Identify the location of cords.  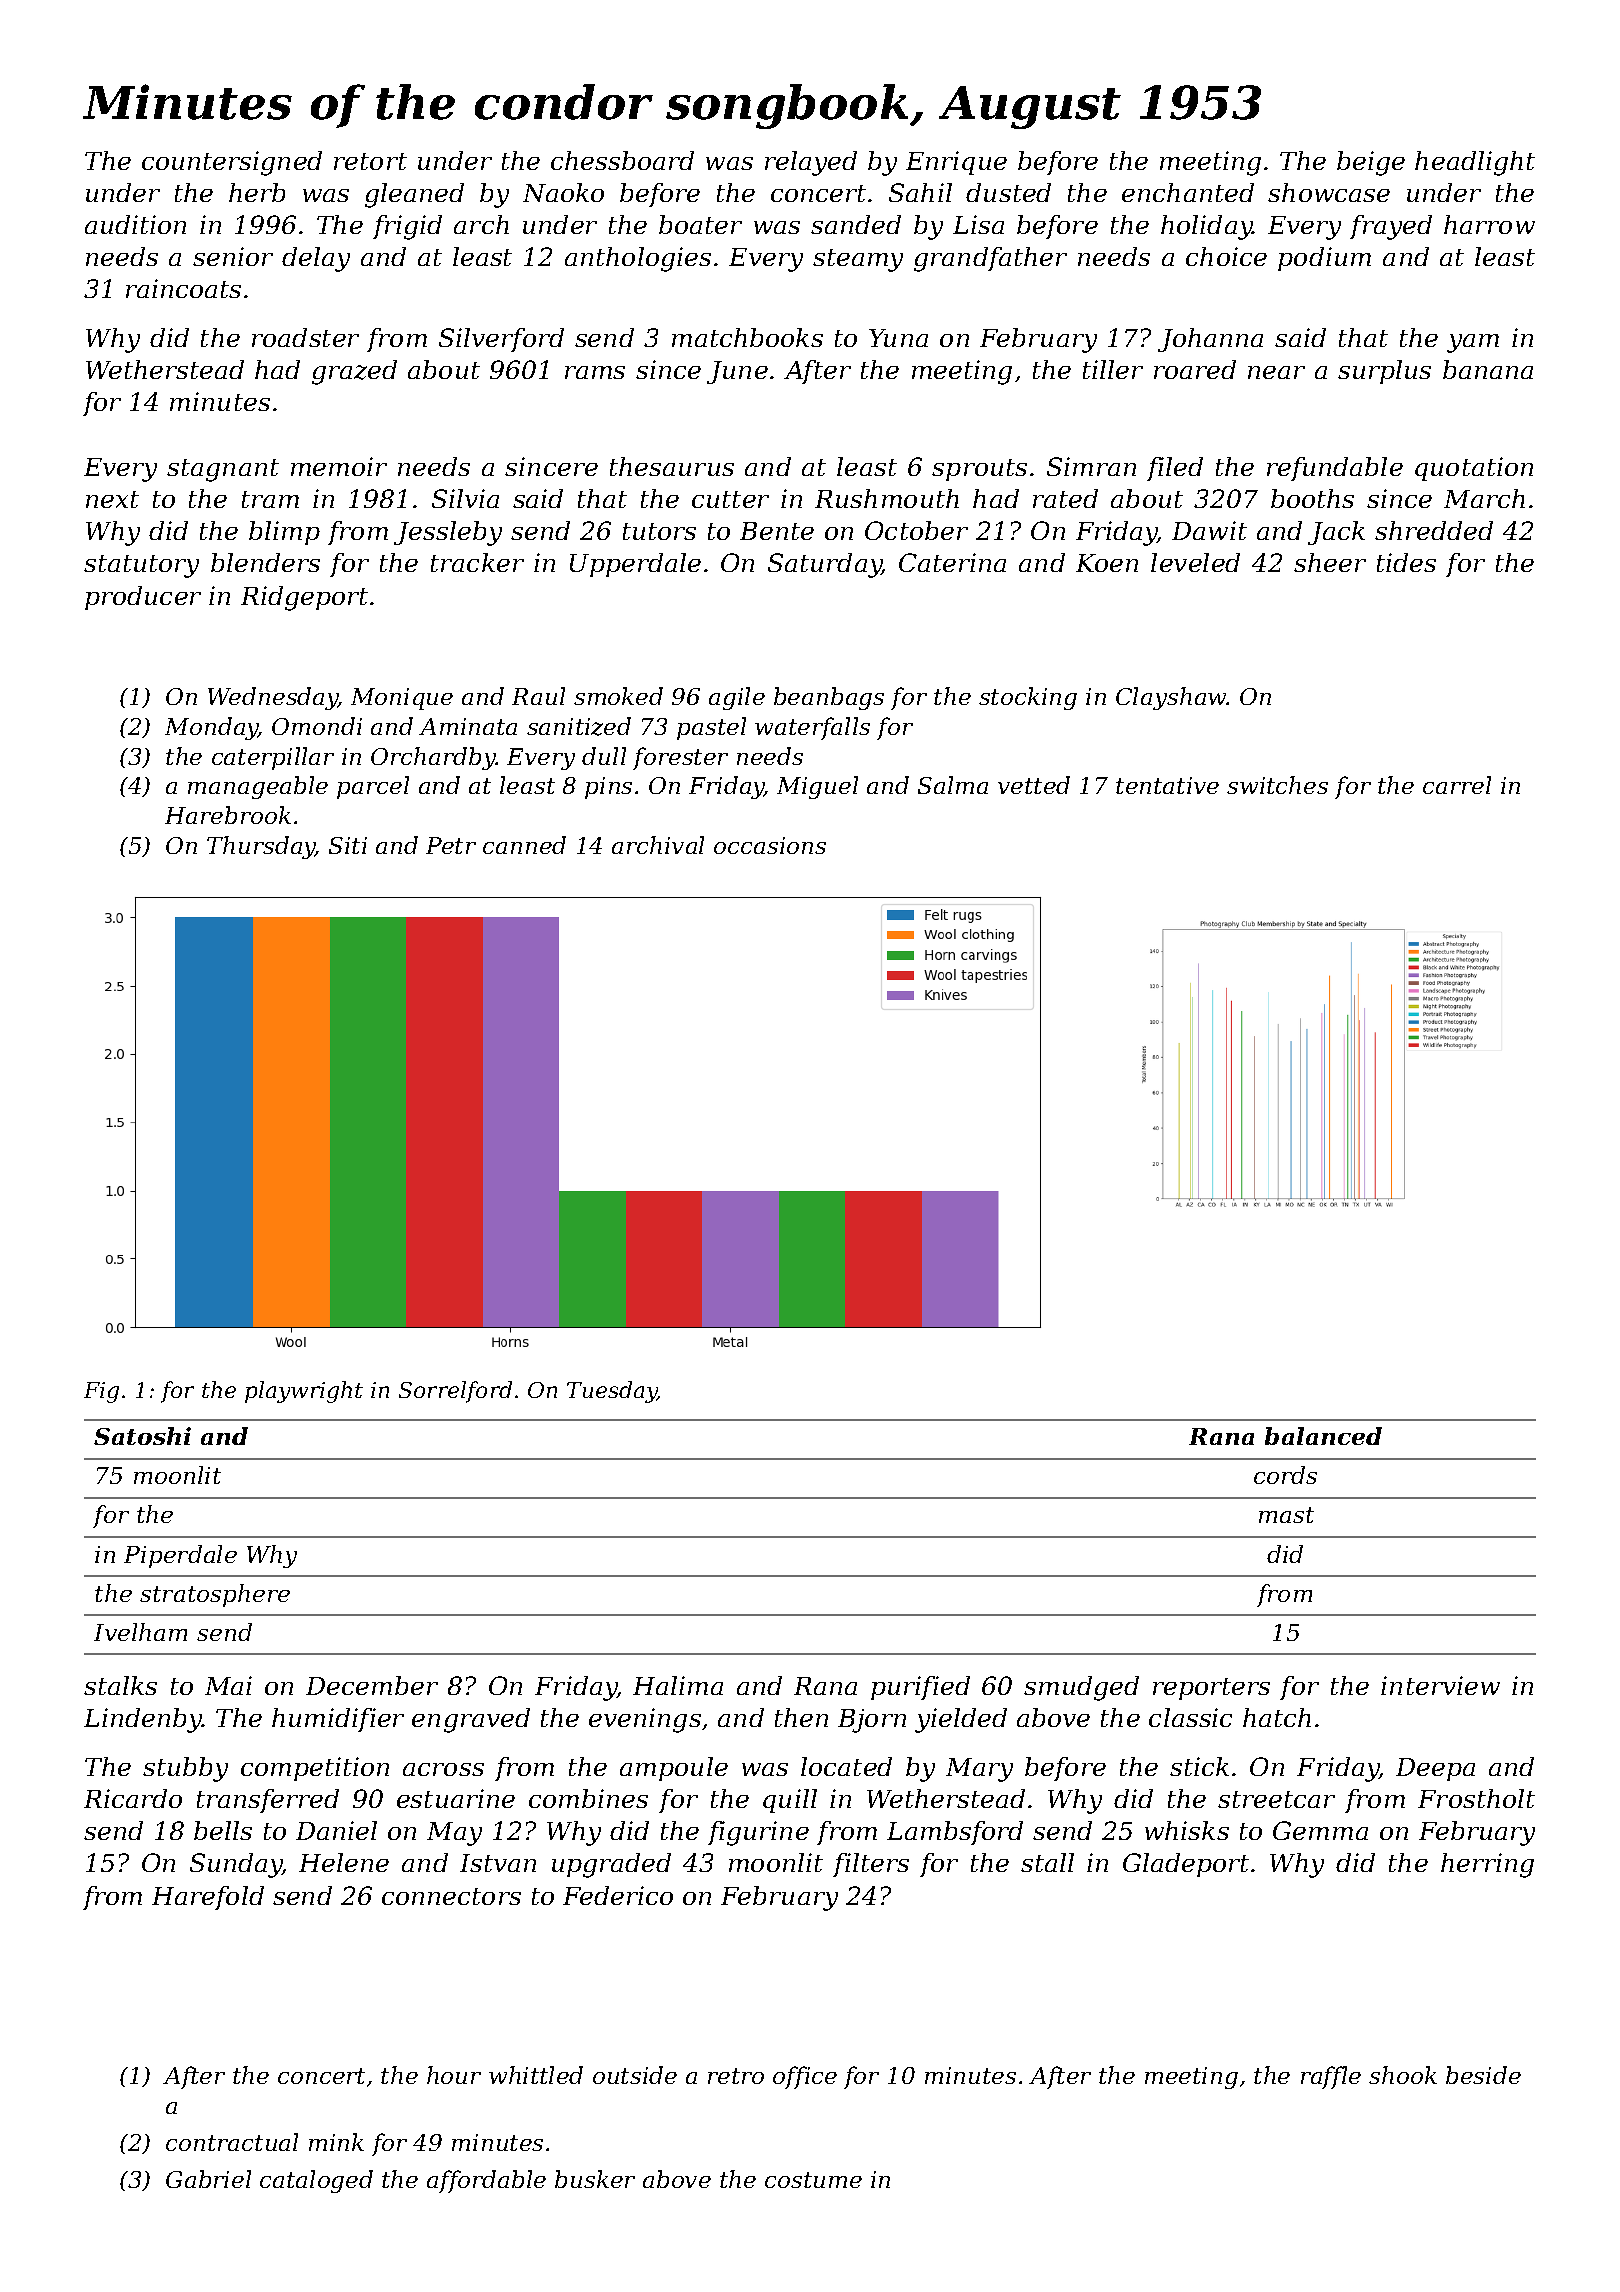
(1285, 1475).
